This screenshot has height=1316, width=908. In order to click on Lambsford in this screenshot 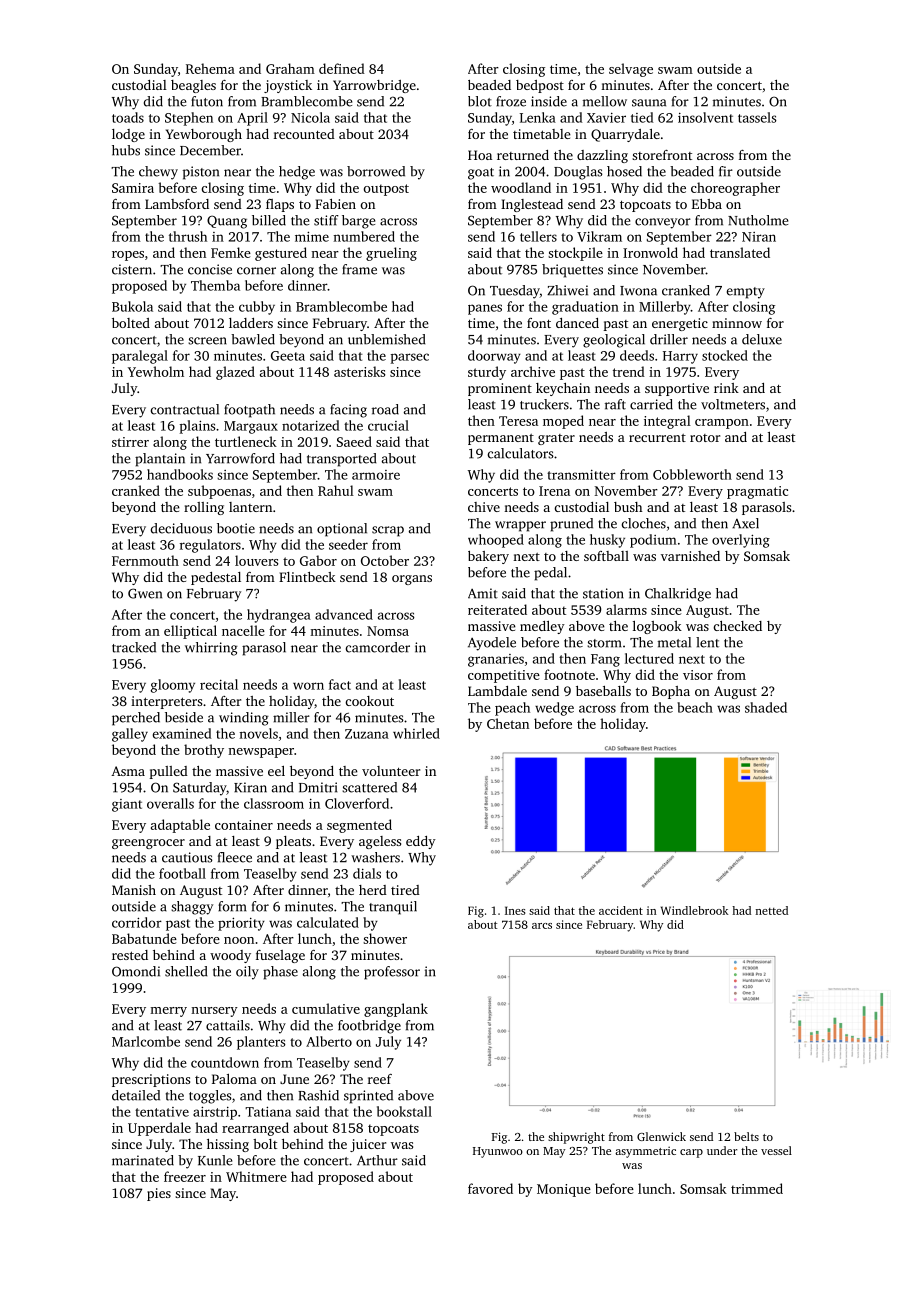, I will do `click(177, 204)`.
